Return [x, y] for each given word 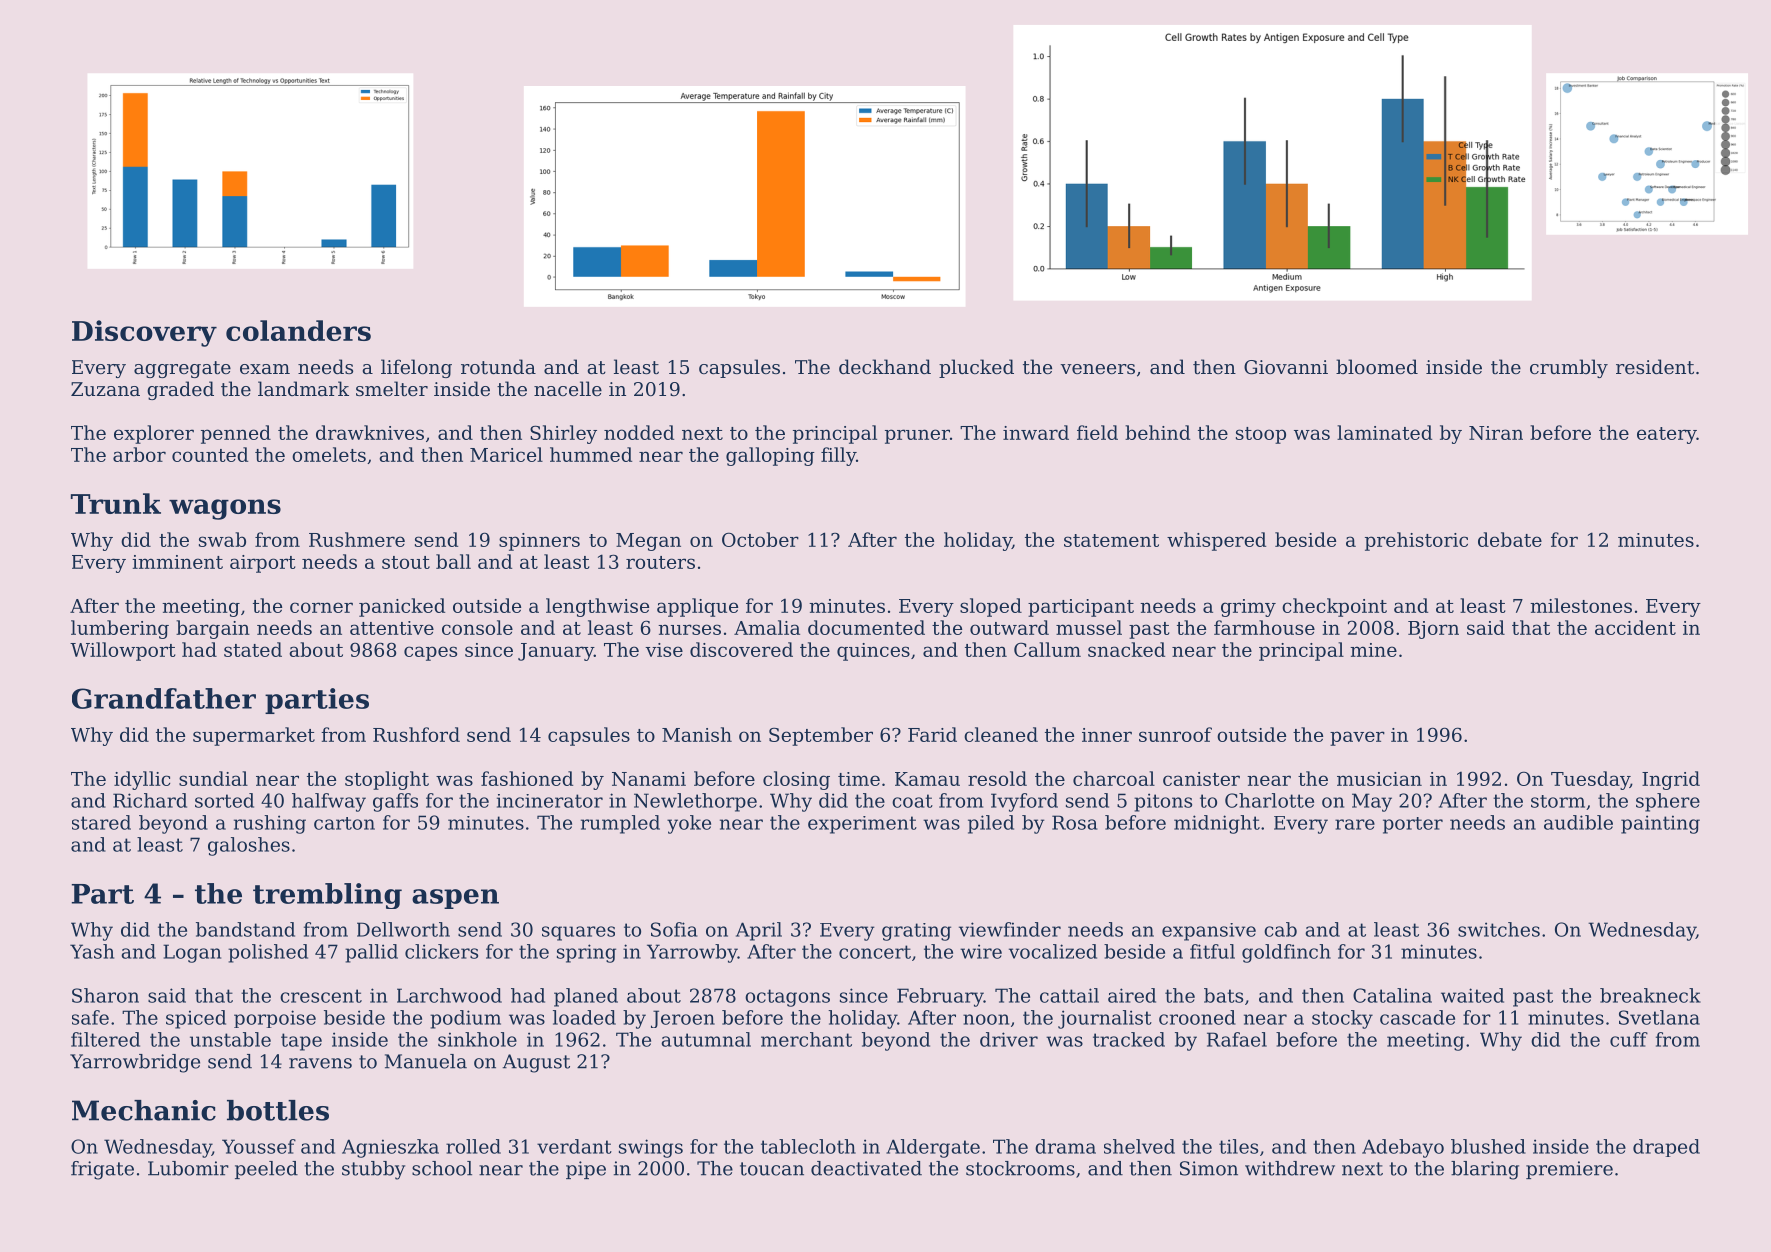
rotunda [498, 366]
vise [664, 650]
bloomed [1377, 366]
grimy [1248, 608]
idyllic [142, 780]
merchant [806, 1039]
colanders [298, 330]
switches [1499, 929]
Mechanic [144, 1110]
